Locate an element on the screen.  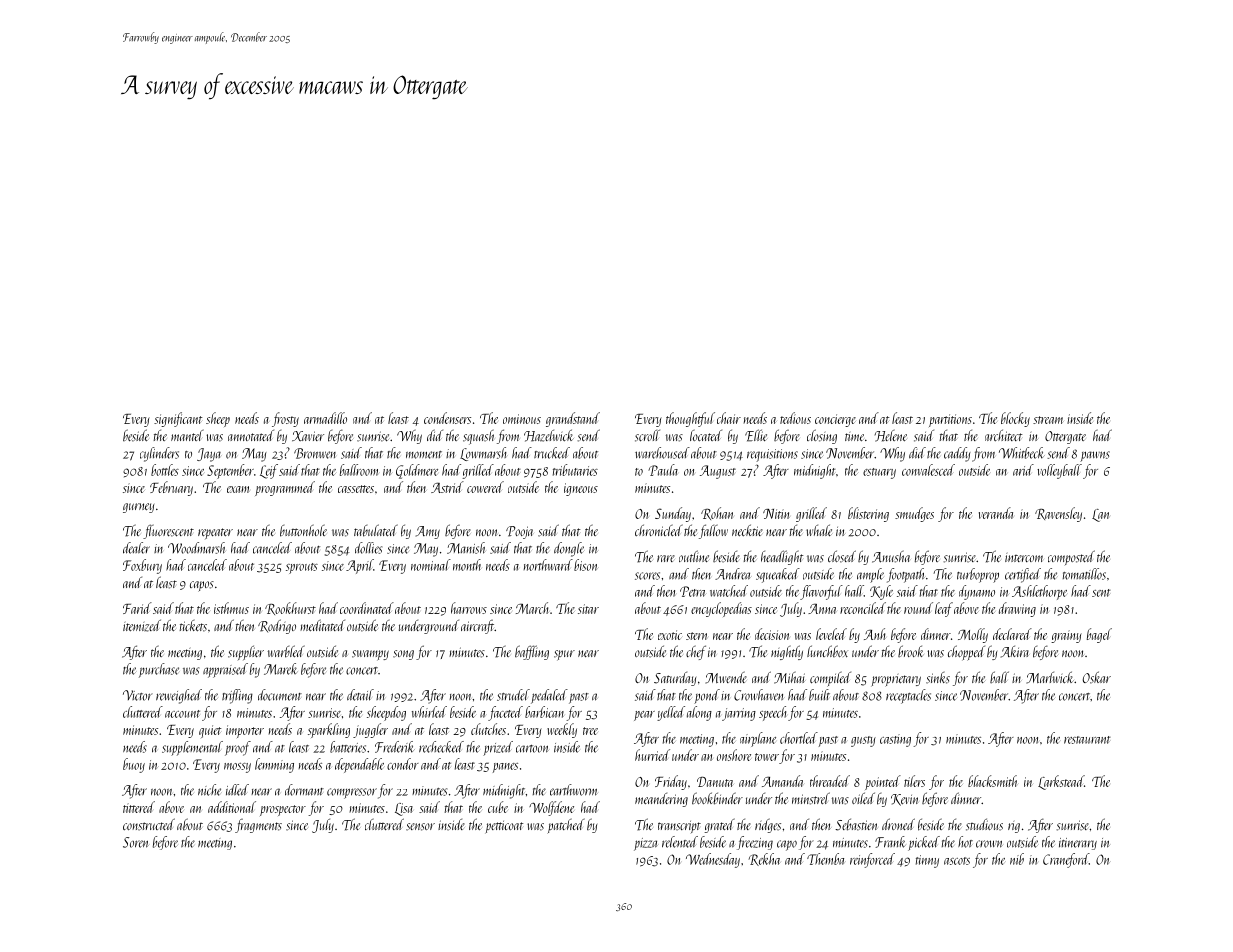
chopped is located at coordinates (966, 653).
